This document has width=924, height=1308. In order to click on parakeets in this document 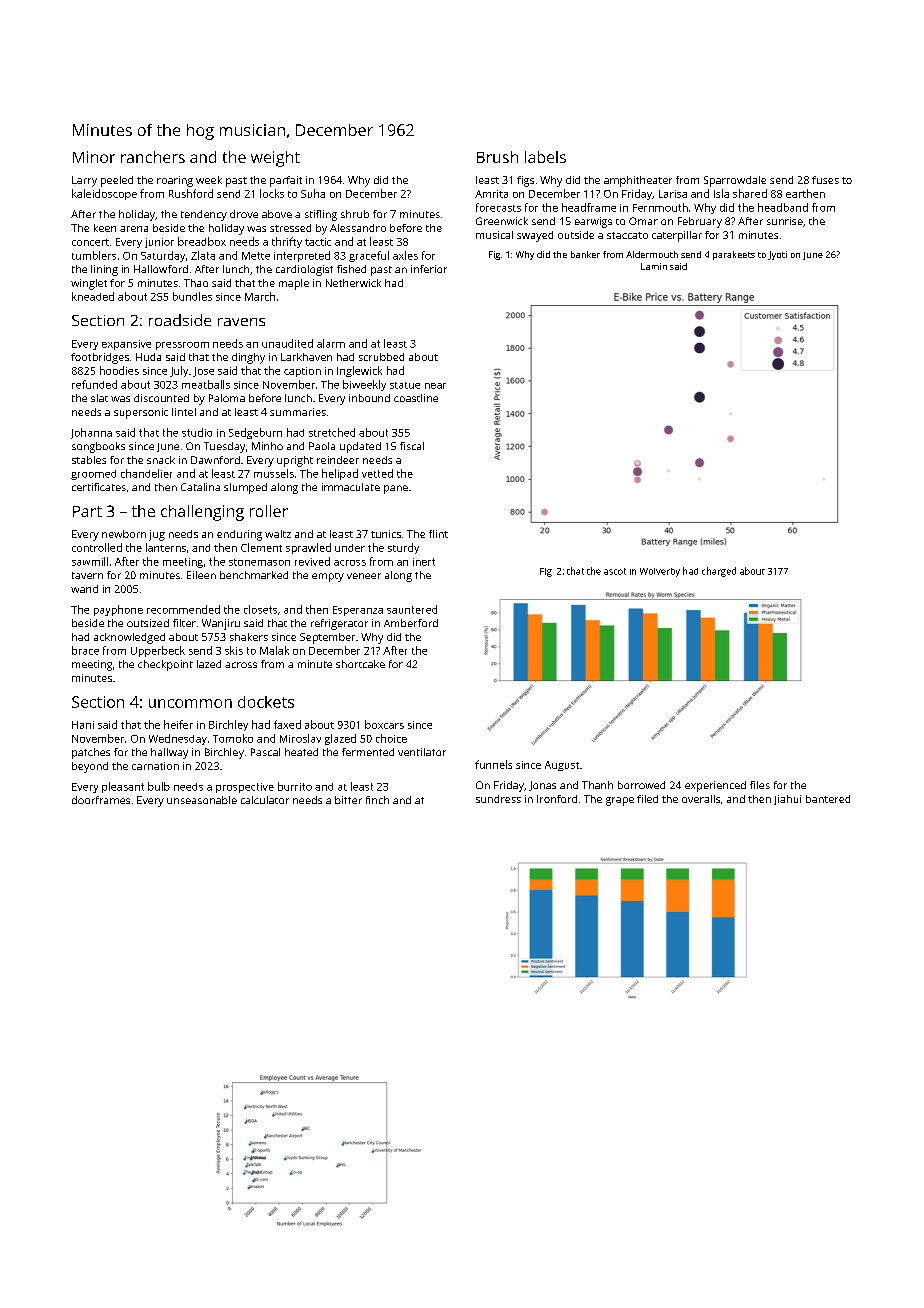, I will do `click(734, 255)`.
